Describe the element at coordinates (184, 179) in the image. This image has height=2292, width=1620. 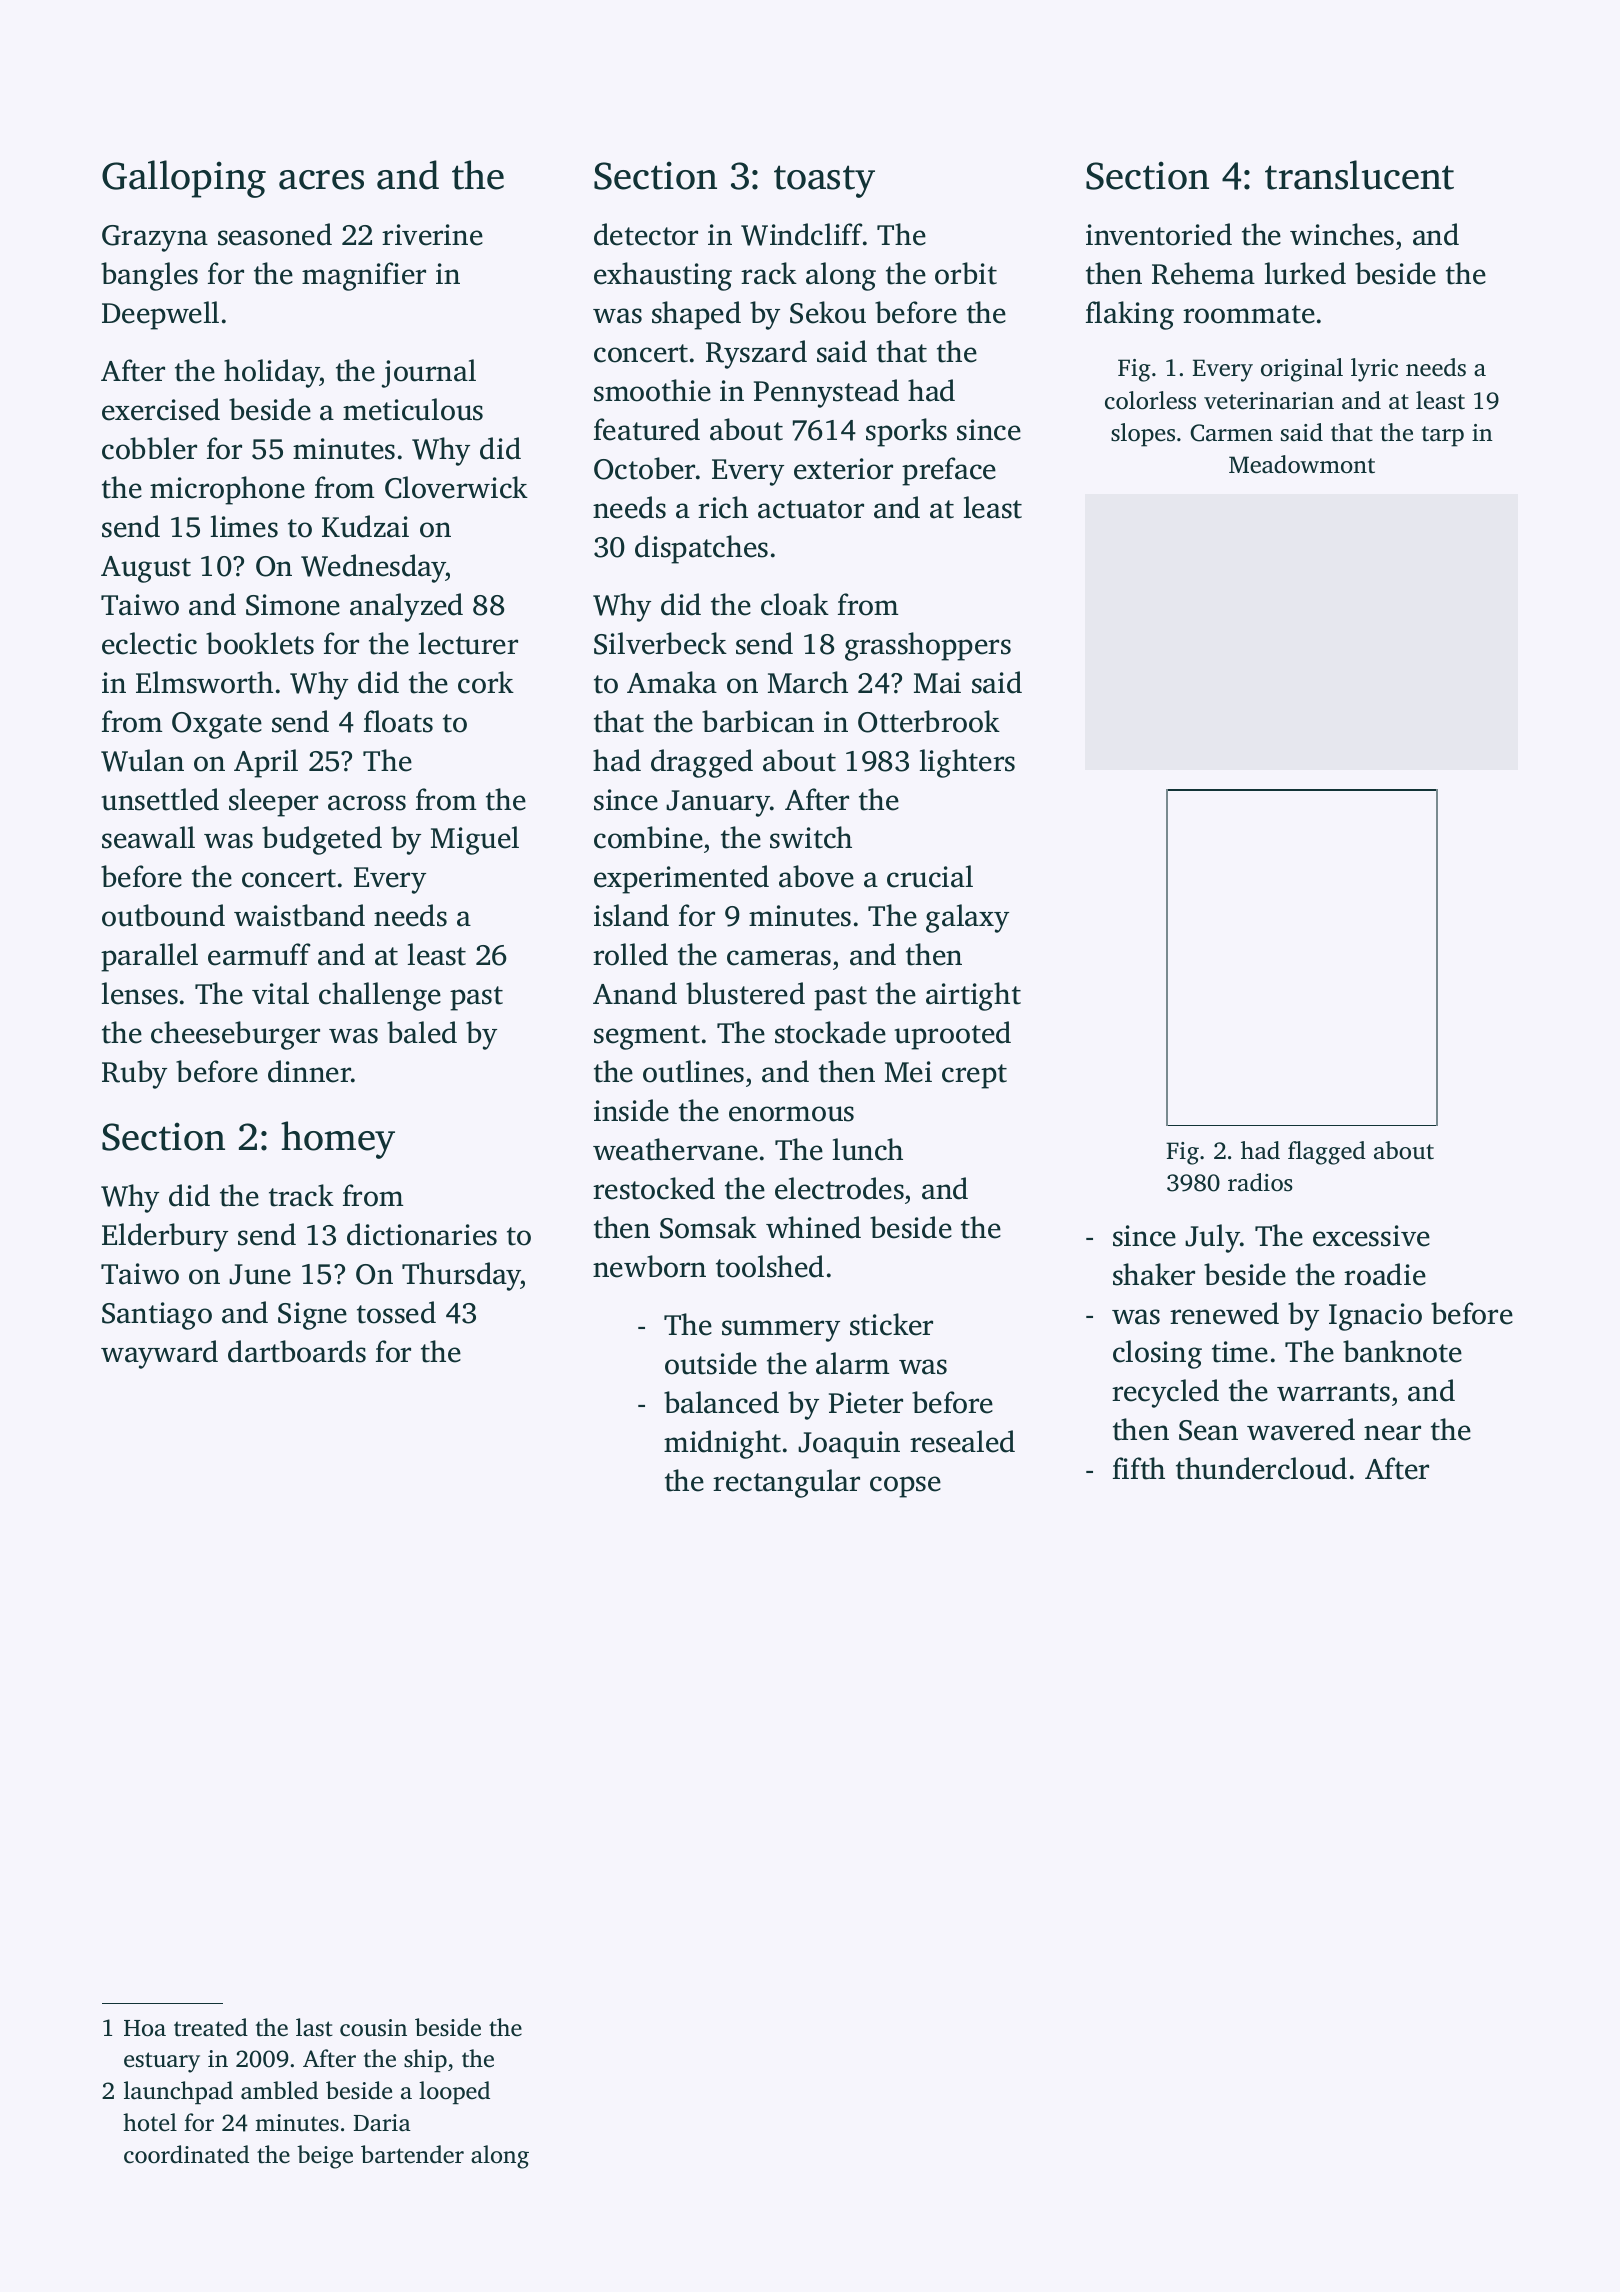
I see `Galloping` at that location.
